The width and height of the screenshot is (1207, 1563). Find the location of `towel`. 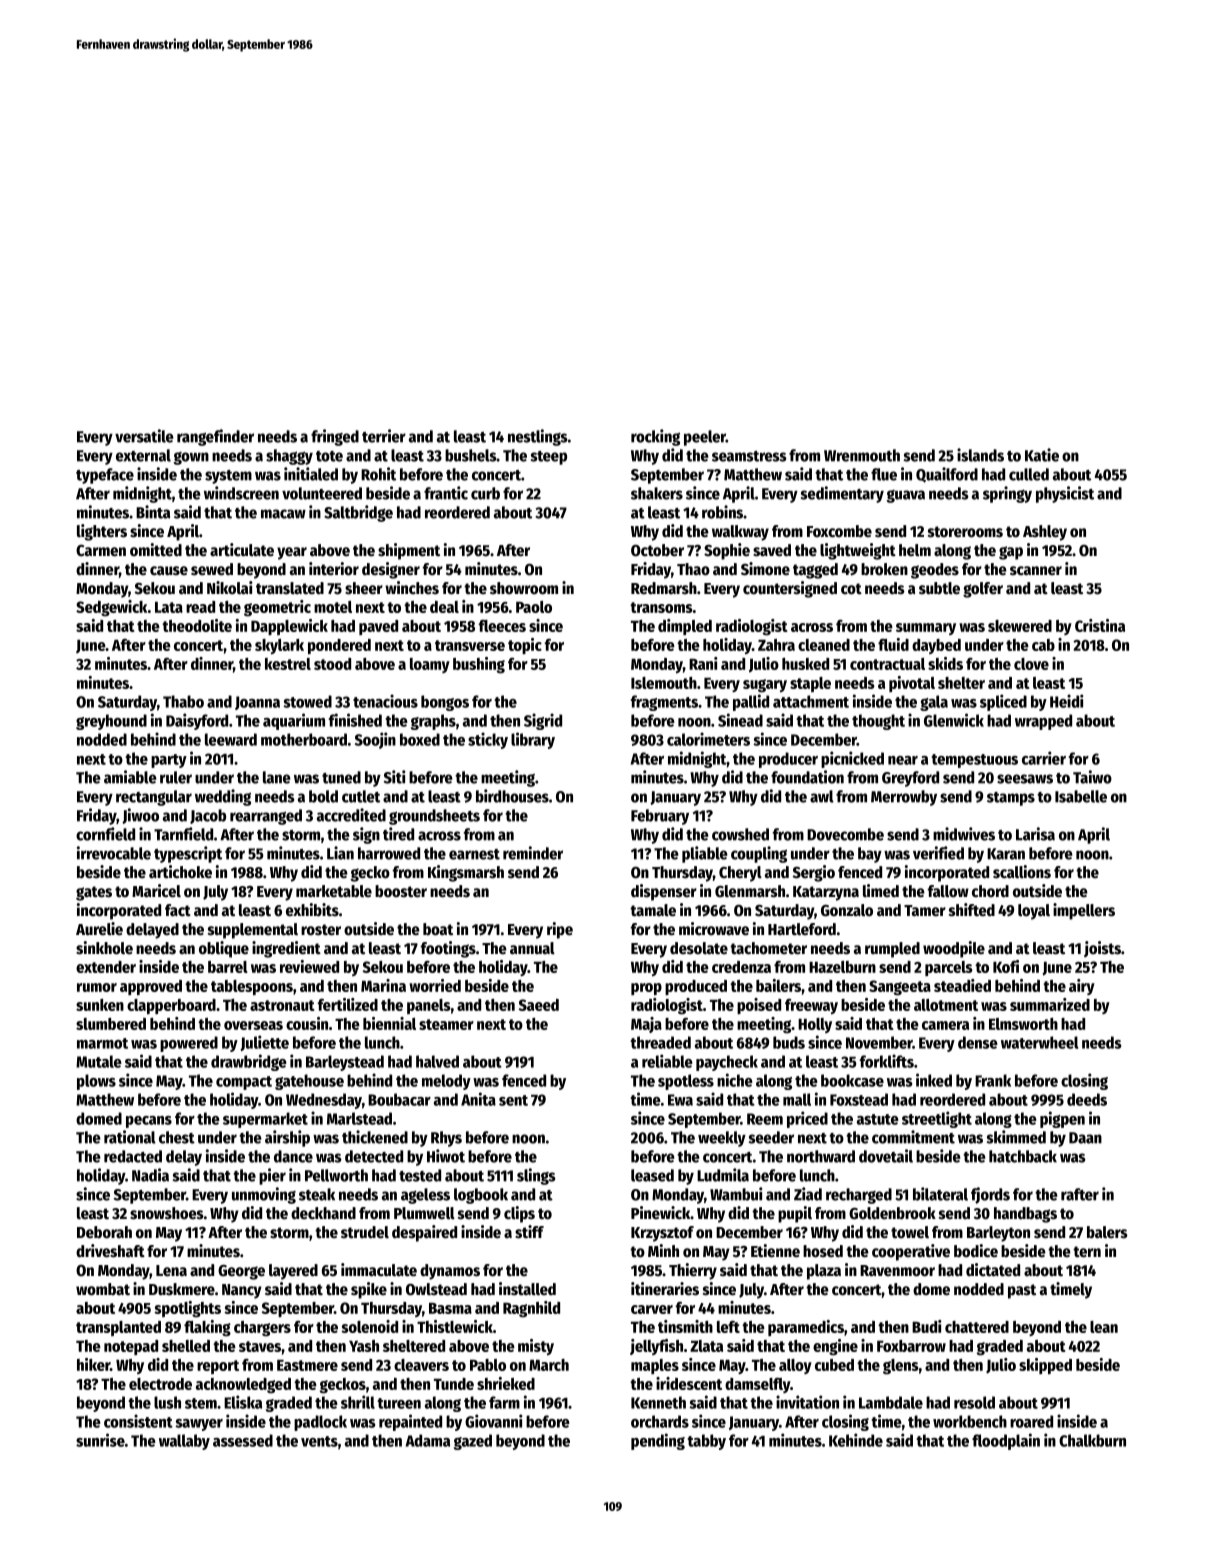

towel is located at coordinates (910, 1232).
